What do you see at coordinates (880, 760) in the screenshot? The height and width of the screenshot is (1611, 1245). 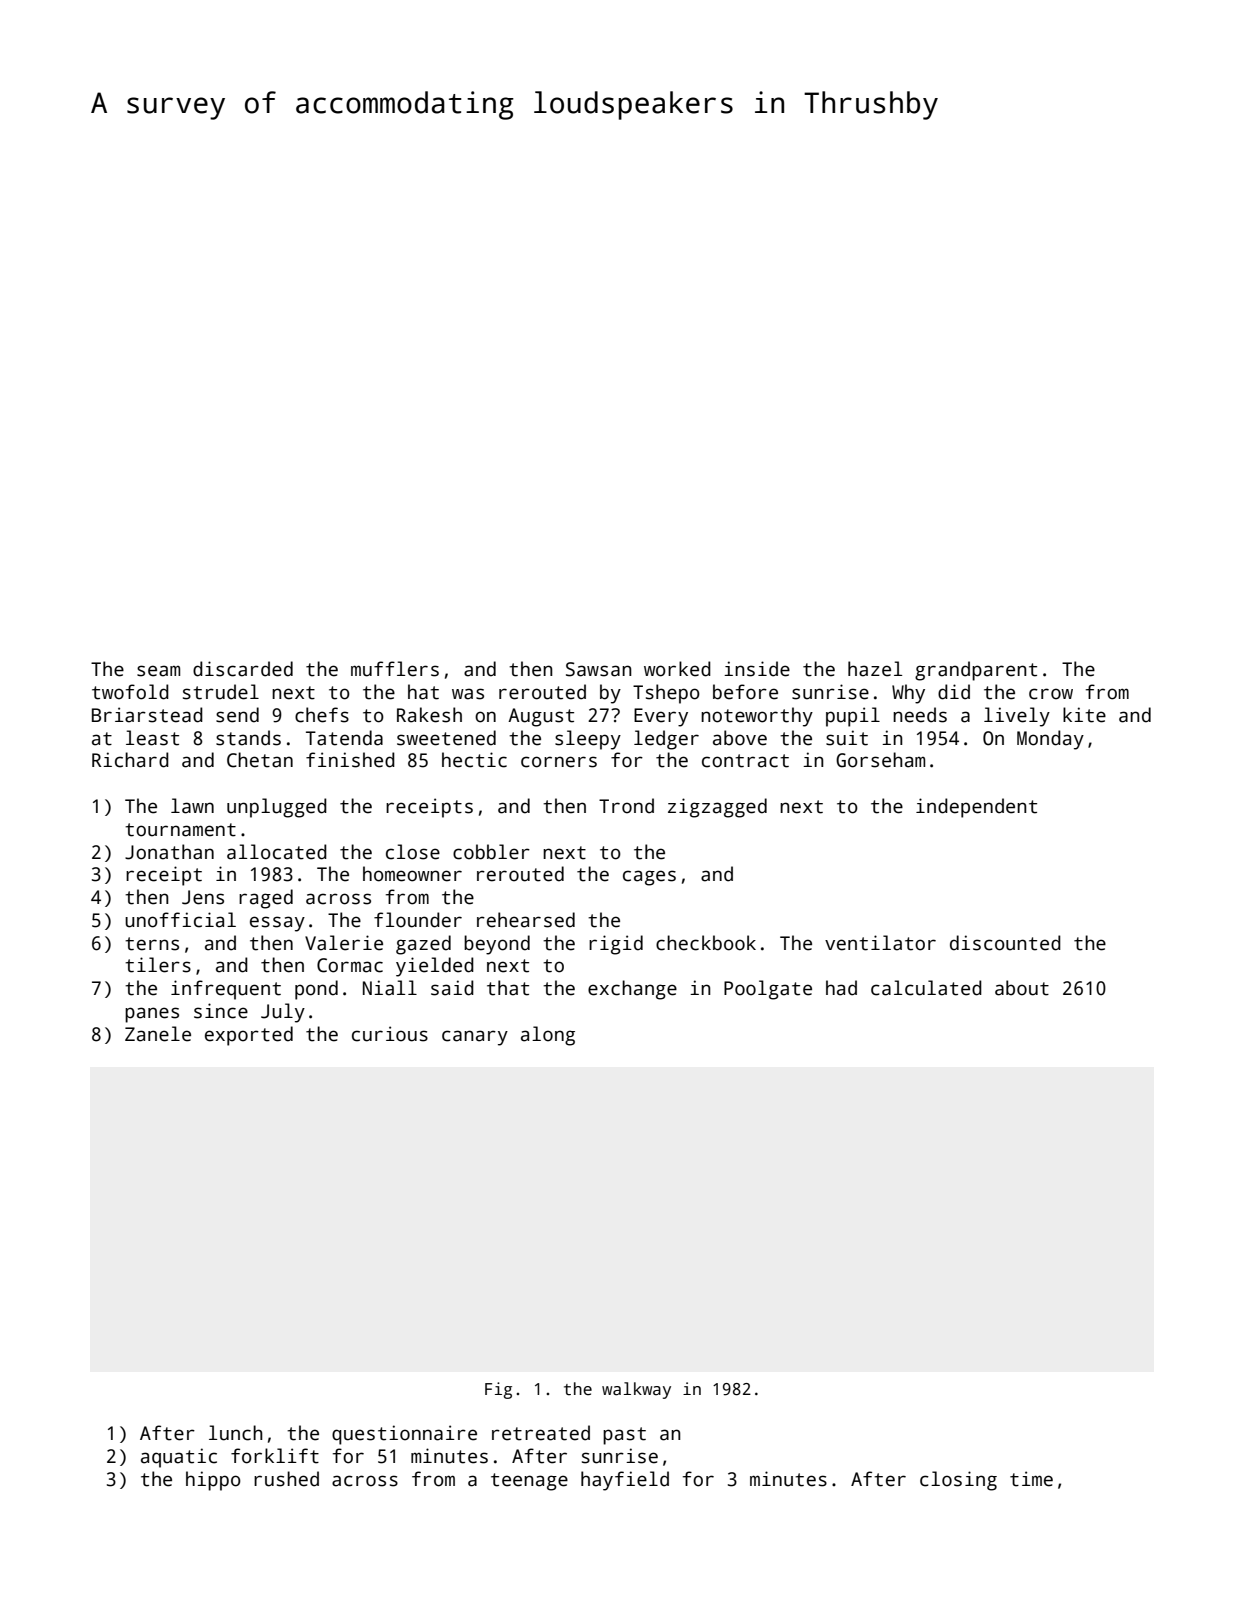 I see `Gorseham` at bounding box center [880, 760].
